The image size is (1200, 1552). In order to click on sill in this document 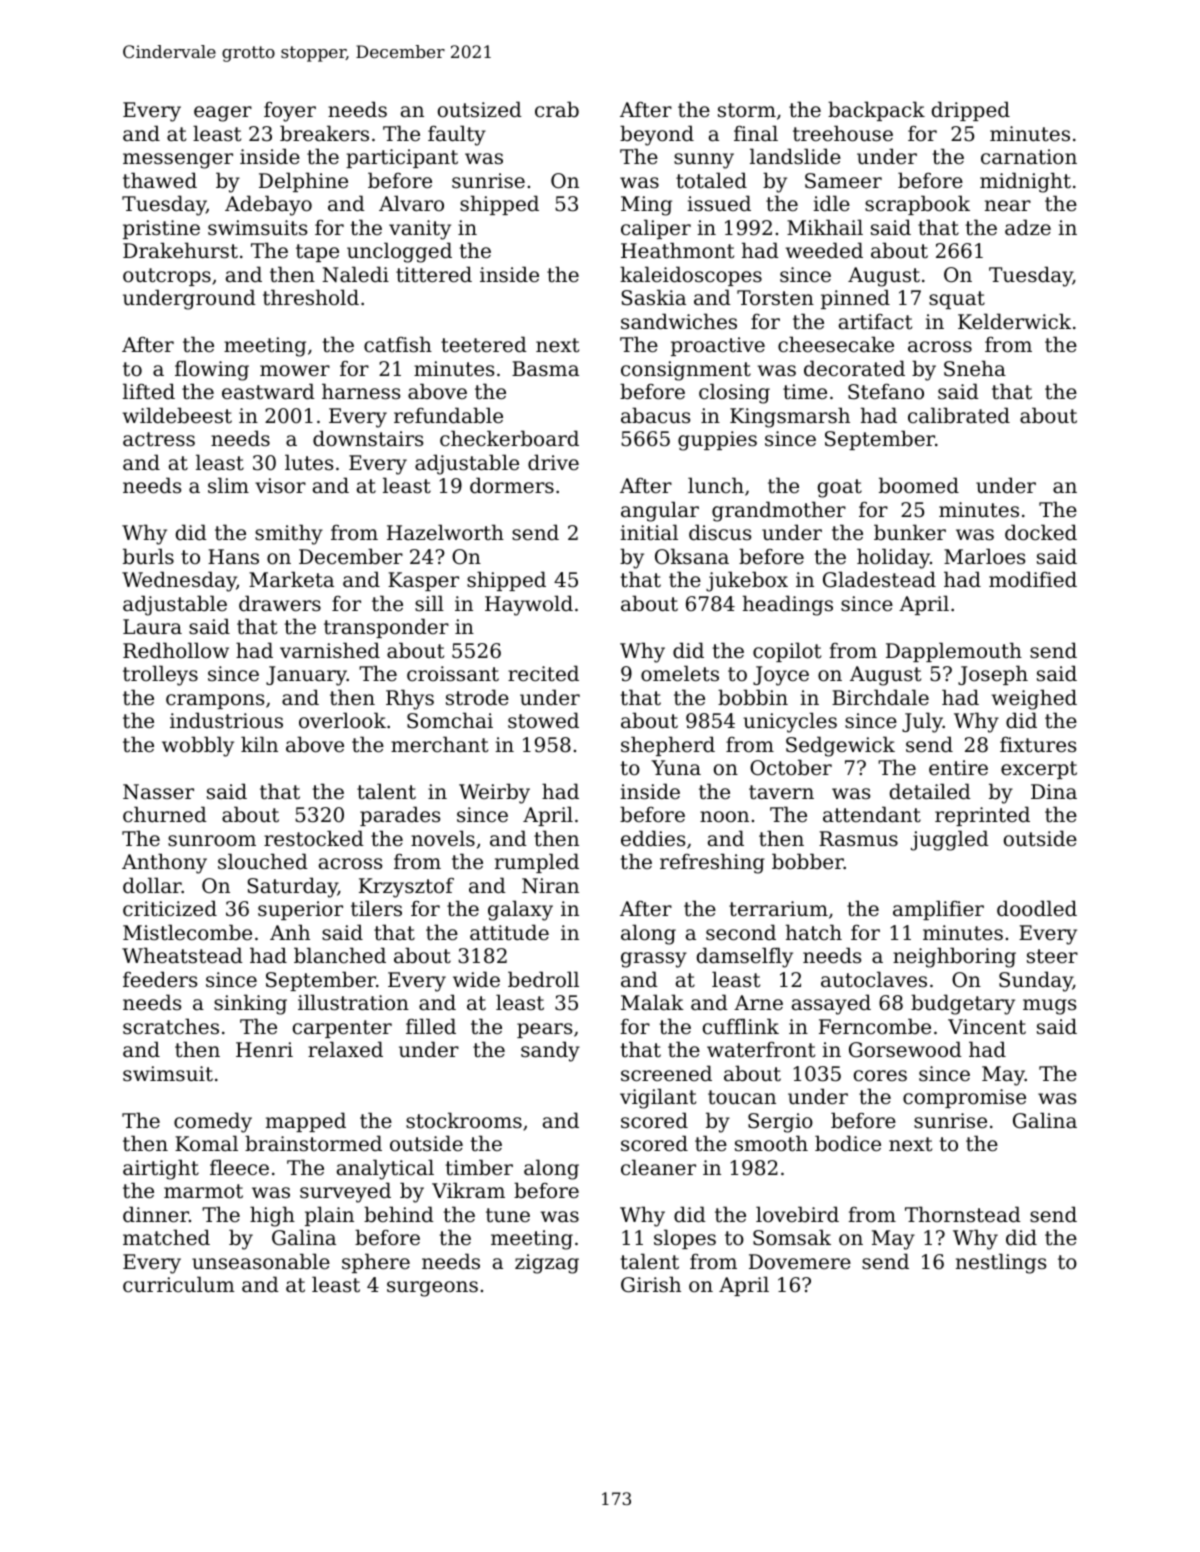, I will do `click(429, 603)`.
